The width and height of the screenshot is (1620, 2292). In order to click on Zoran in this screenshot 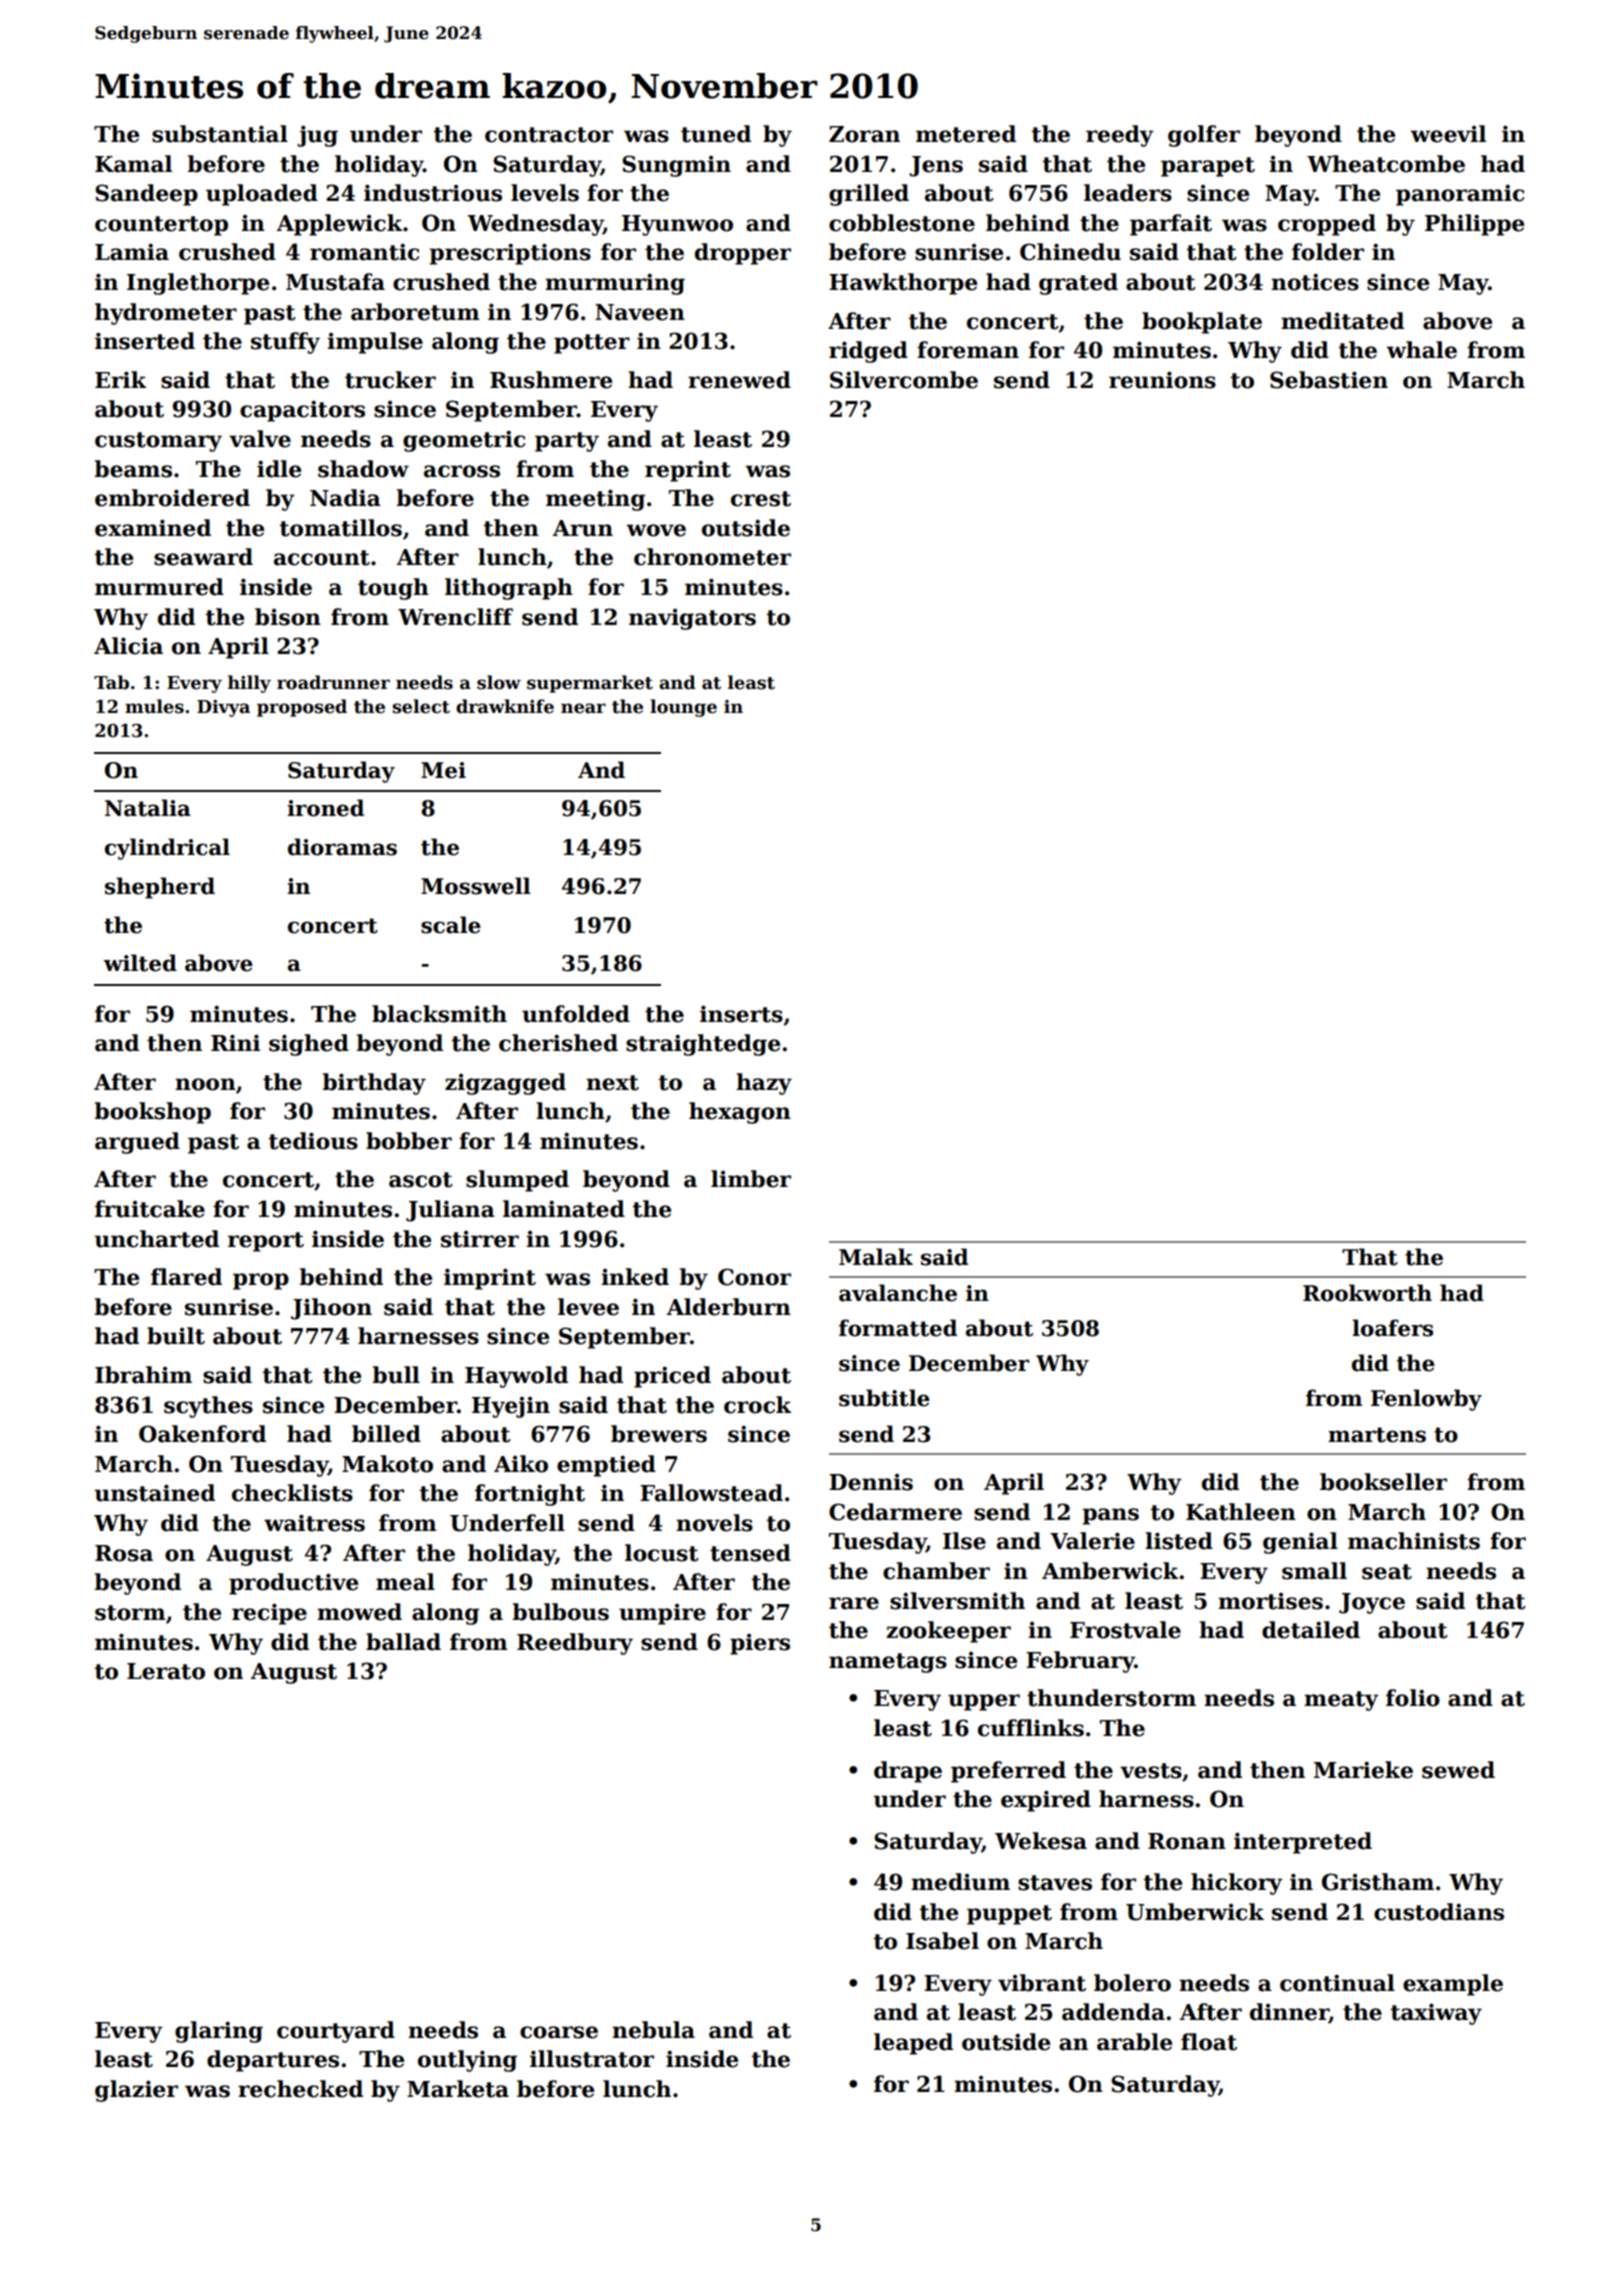, I will do `click(864, 134)`.
